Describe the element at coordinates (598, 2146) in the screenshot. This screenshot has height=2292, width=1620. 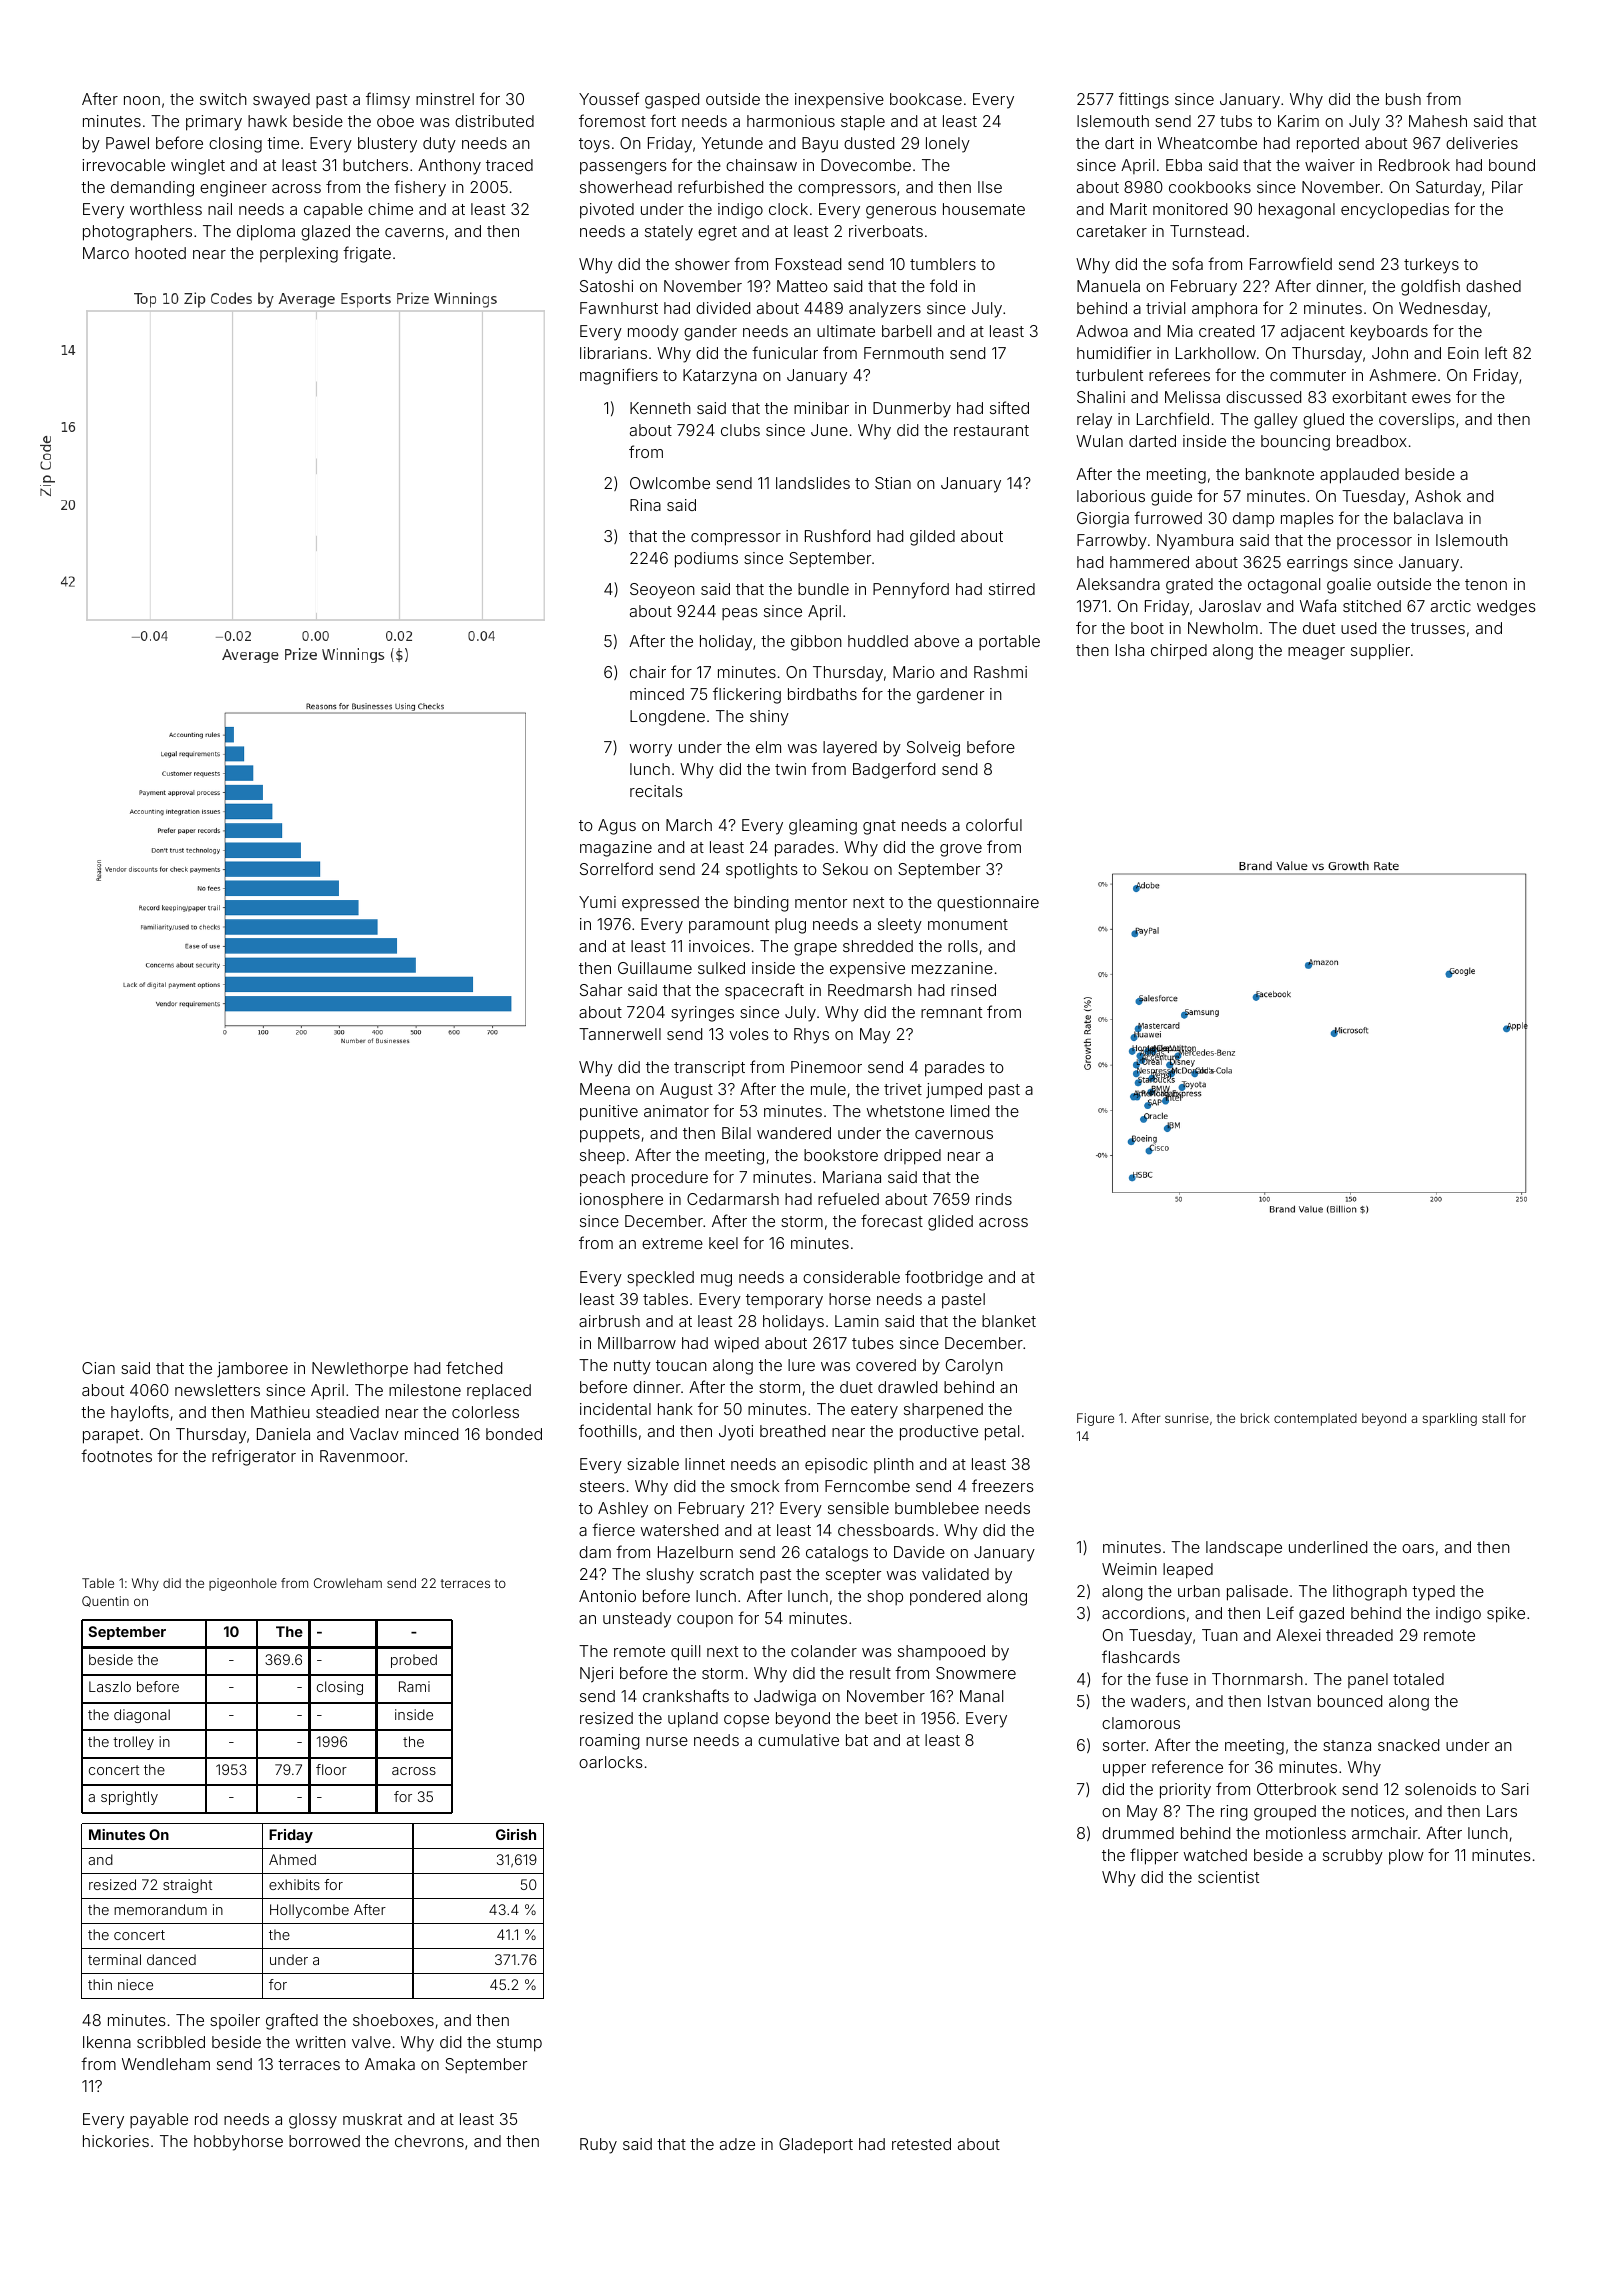
I see `Ruby` at that location.
